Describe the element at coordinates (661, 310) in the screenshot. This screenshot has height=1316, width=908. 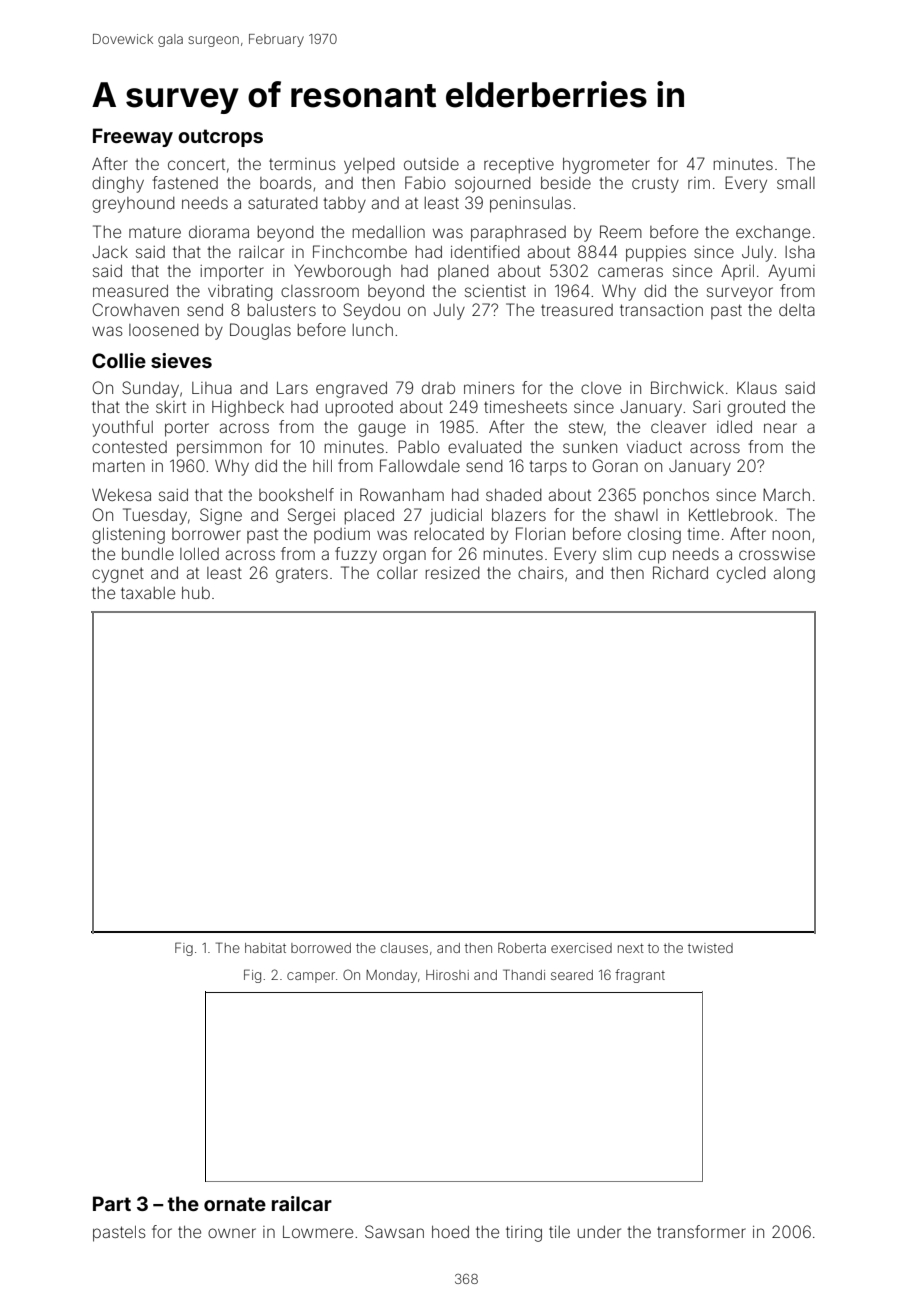
I see `transaction` at that location.
